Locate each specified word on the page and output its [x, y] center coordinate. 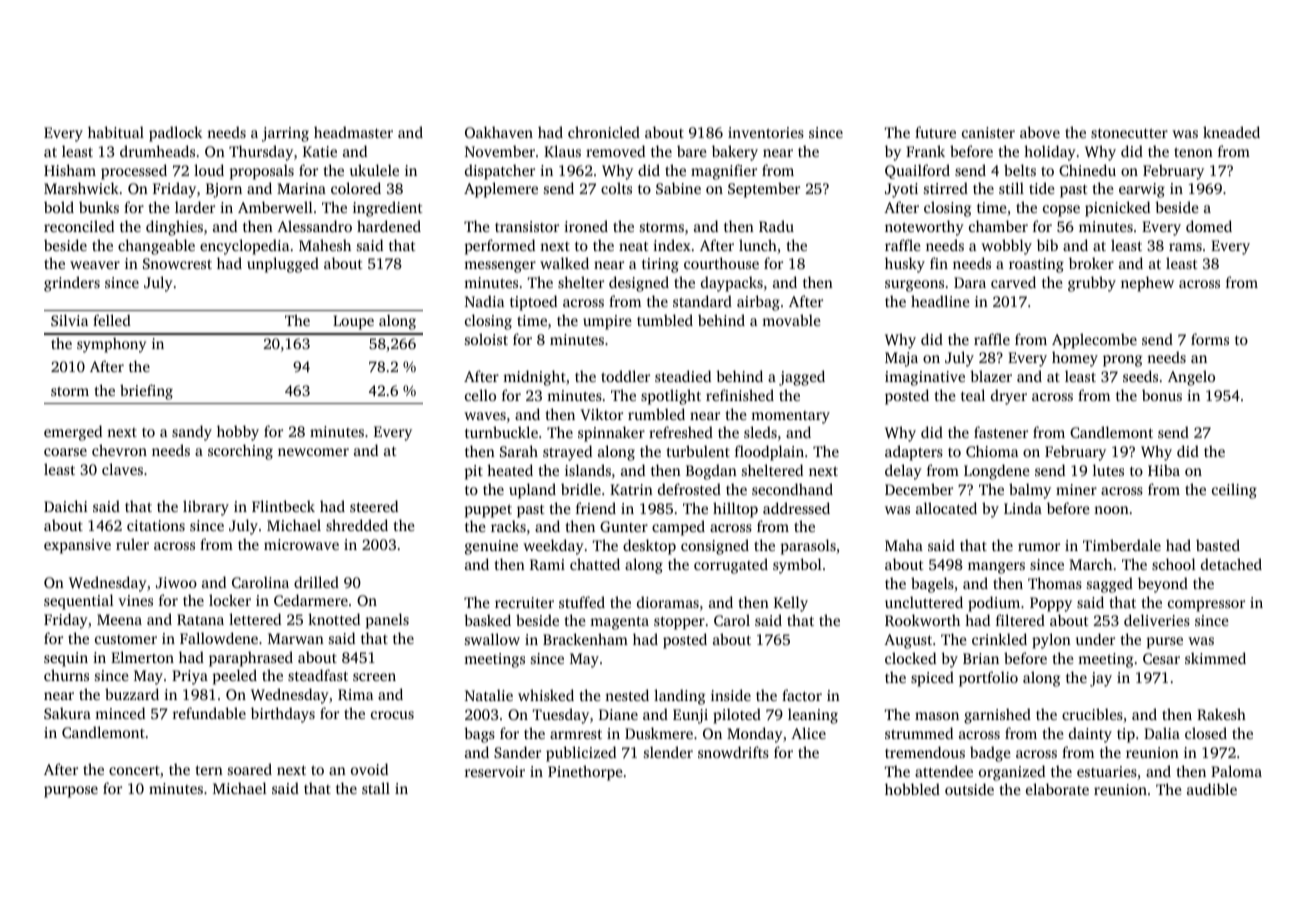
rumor [1039, 547]
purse [1165, 643]
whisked [546, 695]
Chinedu [1087, 170]
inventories [766, 132]
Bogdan [711, 472]
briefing [146, 392]
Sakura [67, 713]
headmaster [353, 132]
